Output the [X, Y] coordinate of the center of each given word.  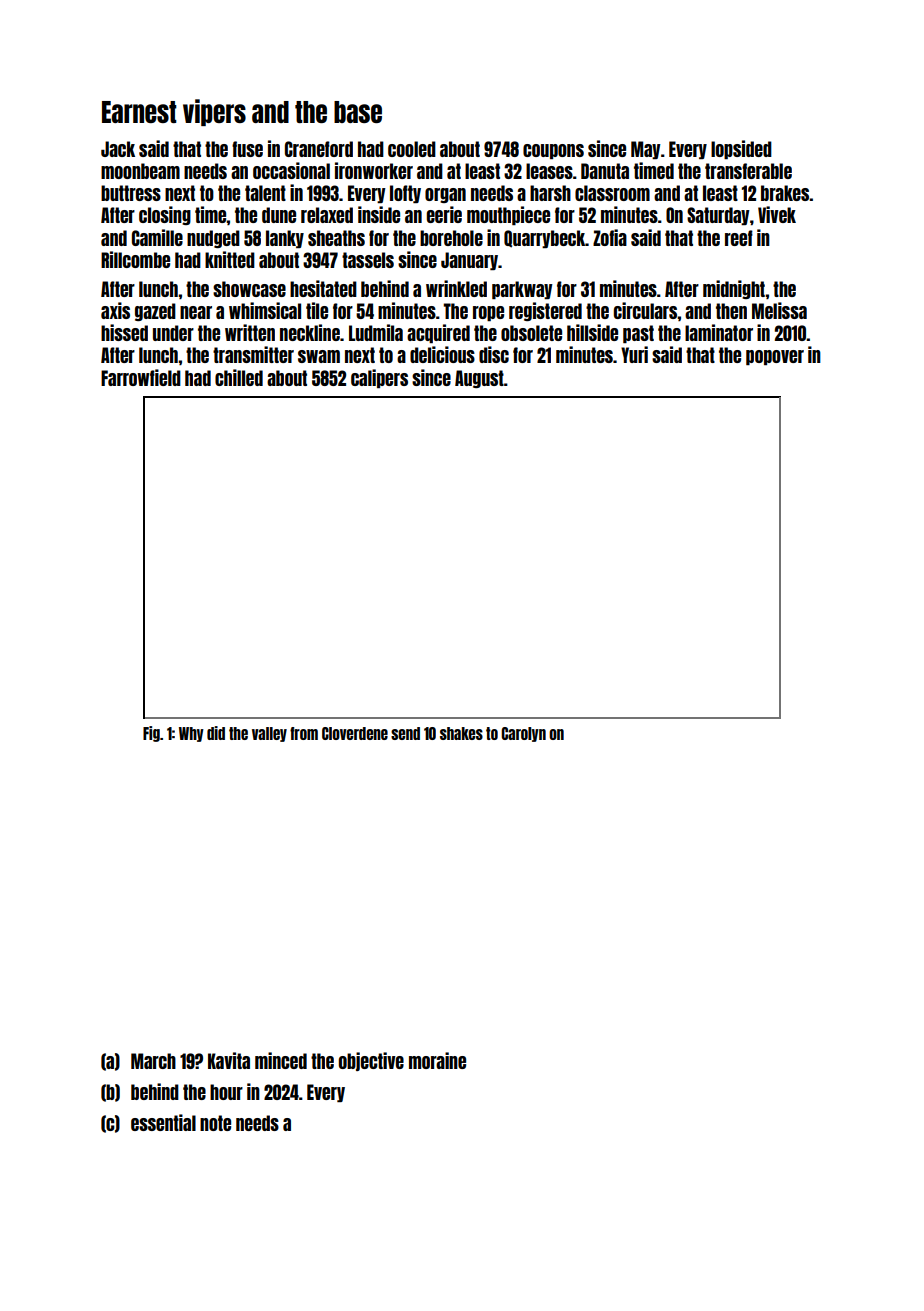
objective [371, 1061]
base [358, 112]
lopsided [741, 149]
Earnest [139, 112]
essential [163, 1122]
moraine [437, 1060]
